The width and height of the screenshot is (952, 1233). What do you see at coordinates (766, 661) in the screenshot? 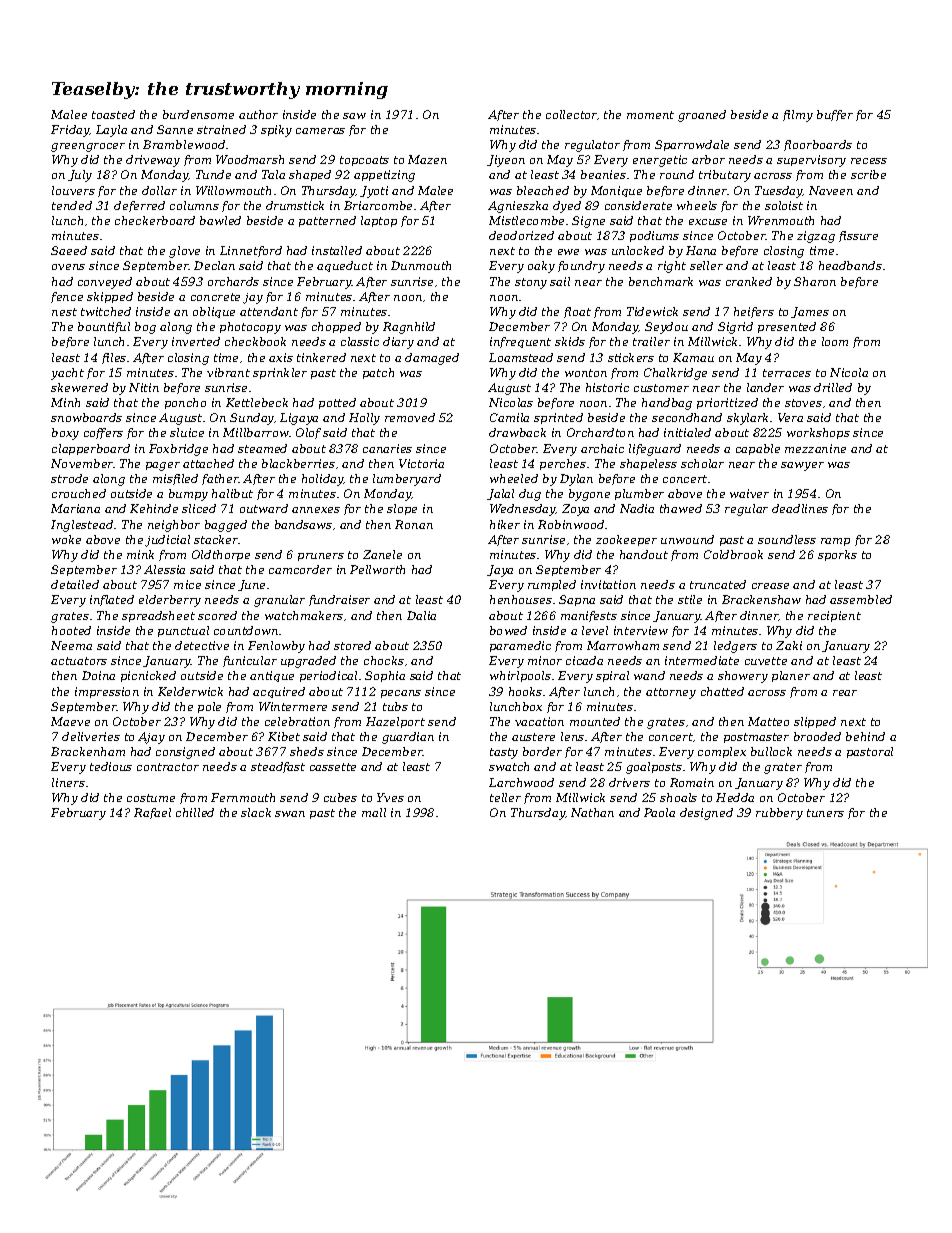
I see `cuvette` at bounding box center [766, 661].
